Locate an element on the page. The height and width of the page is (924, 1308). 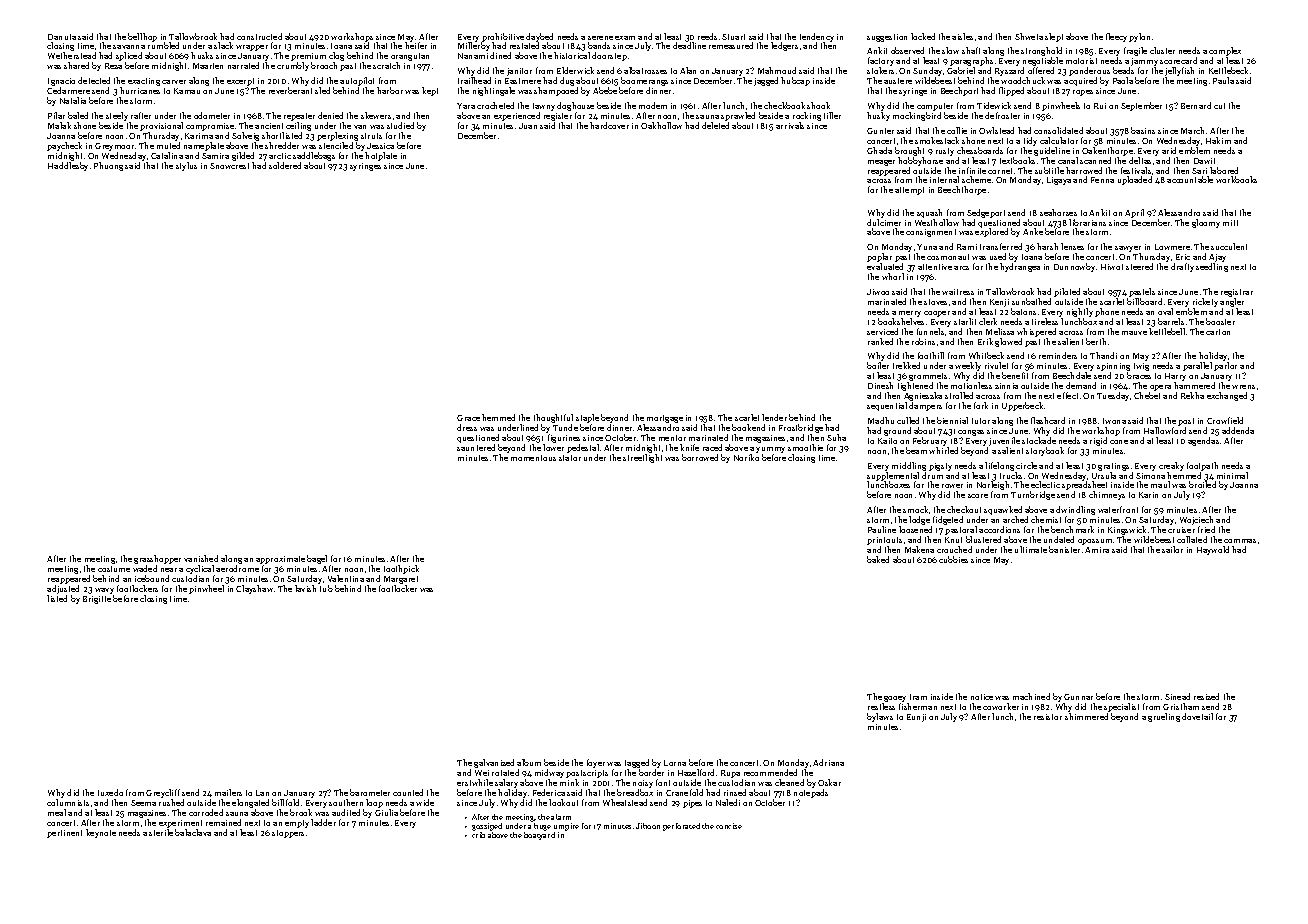
booster is located at coordinates (1220, 321).
